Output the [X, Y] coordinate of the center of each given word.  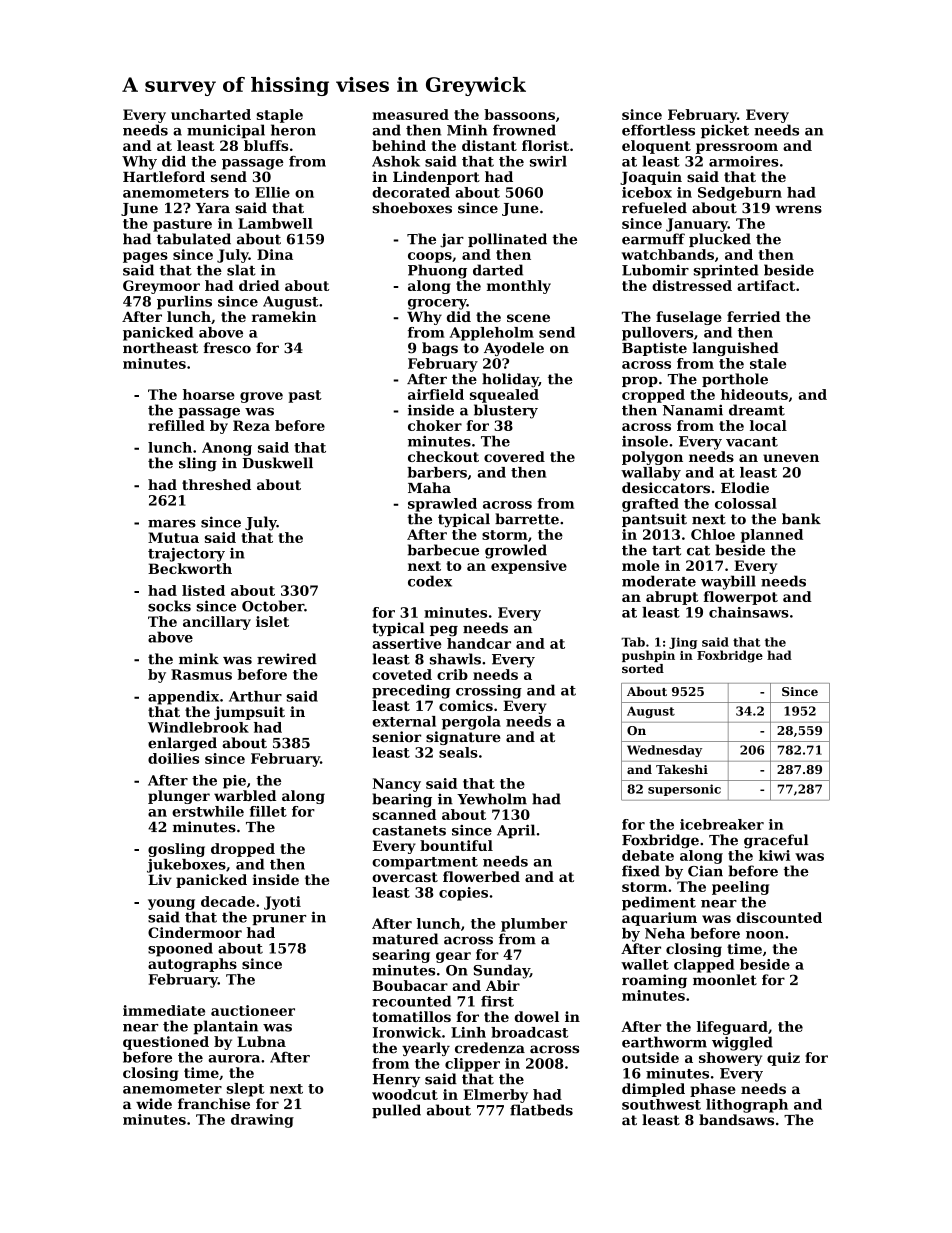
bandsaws [736, 1120]
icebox [647, 192]
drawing [262, 1121]
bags [440, 349]
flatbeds [541, 1110]
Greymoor [161, 287]
